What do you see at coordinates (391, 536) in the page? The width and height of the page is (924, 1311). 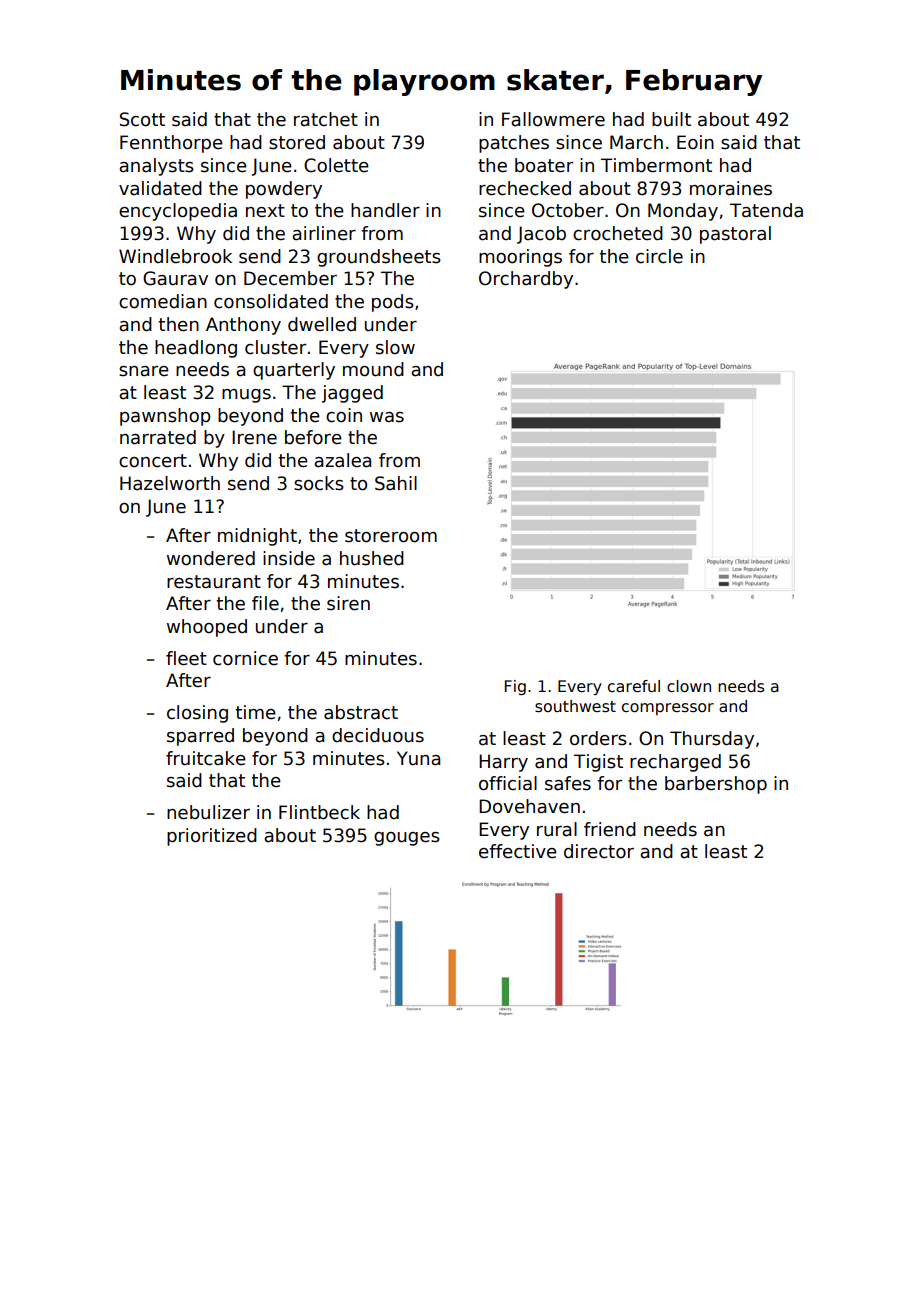 I see `storeroom` at bounding box center [391, 536].
